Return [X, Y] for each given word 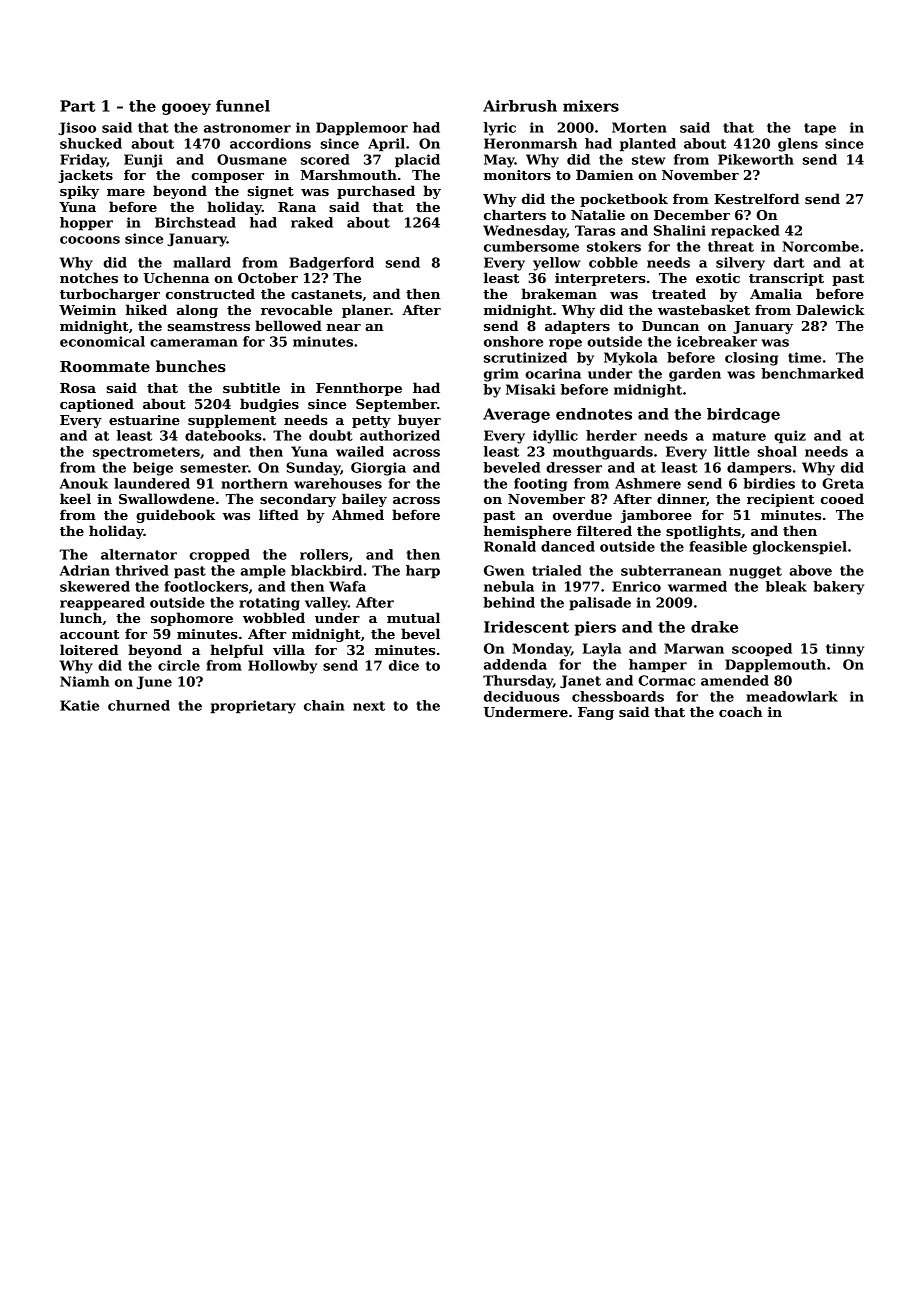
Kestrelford [756, 198]
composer [227, 178]
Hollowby [282, 667]
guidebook [175, 516]
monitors [517, 175]
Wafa [347, 586]
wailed [360, 451]
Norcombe [821, 246]
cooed [842, 498]
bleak [786, 586]
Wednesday [525, 232]
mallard [202, 262]
